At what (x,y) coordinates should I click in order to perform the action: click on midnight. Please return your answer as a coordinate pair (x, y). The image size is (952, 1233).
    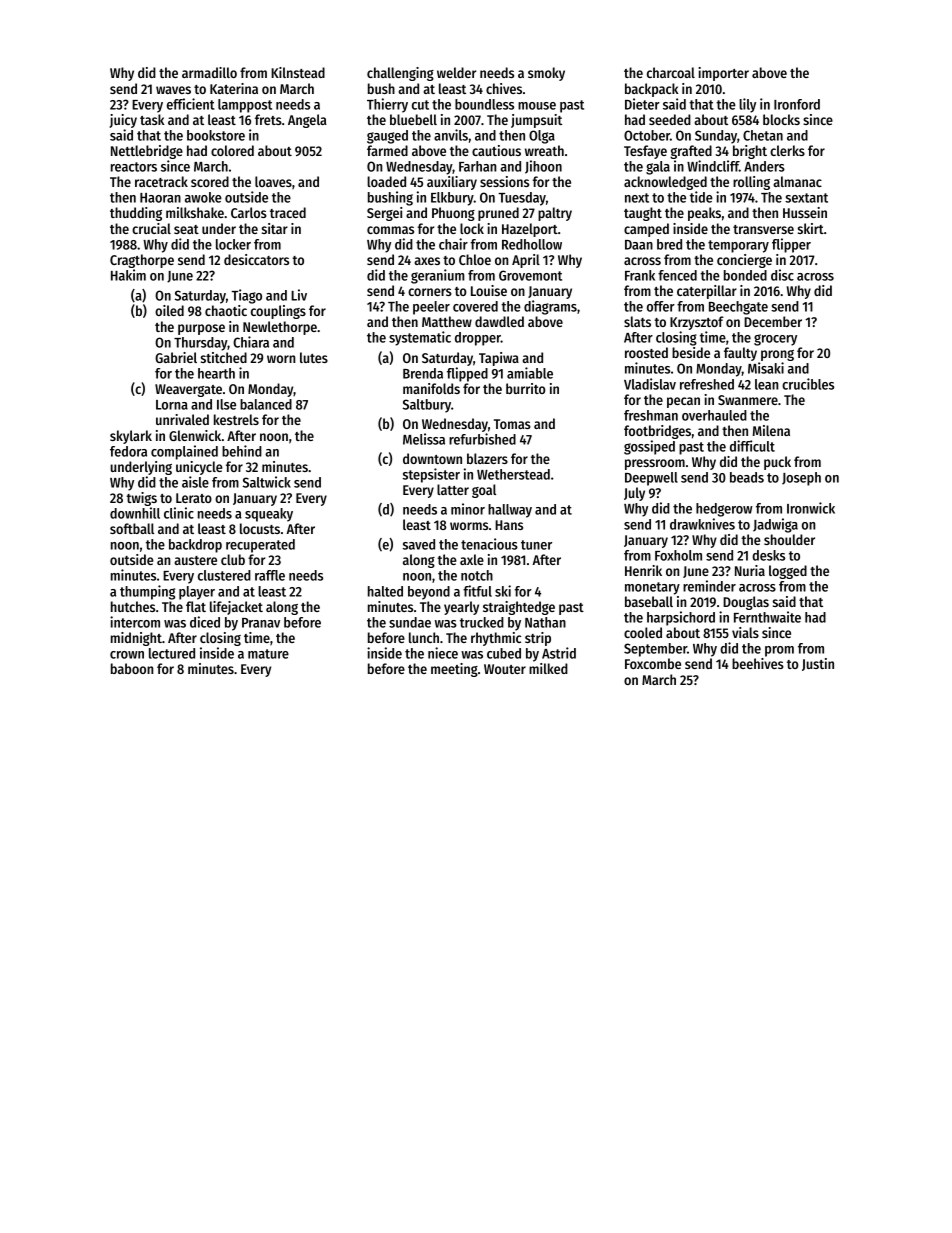
    Looking at the image, I should click on (136, 639).
